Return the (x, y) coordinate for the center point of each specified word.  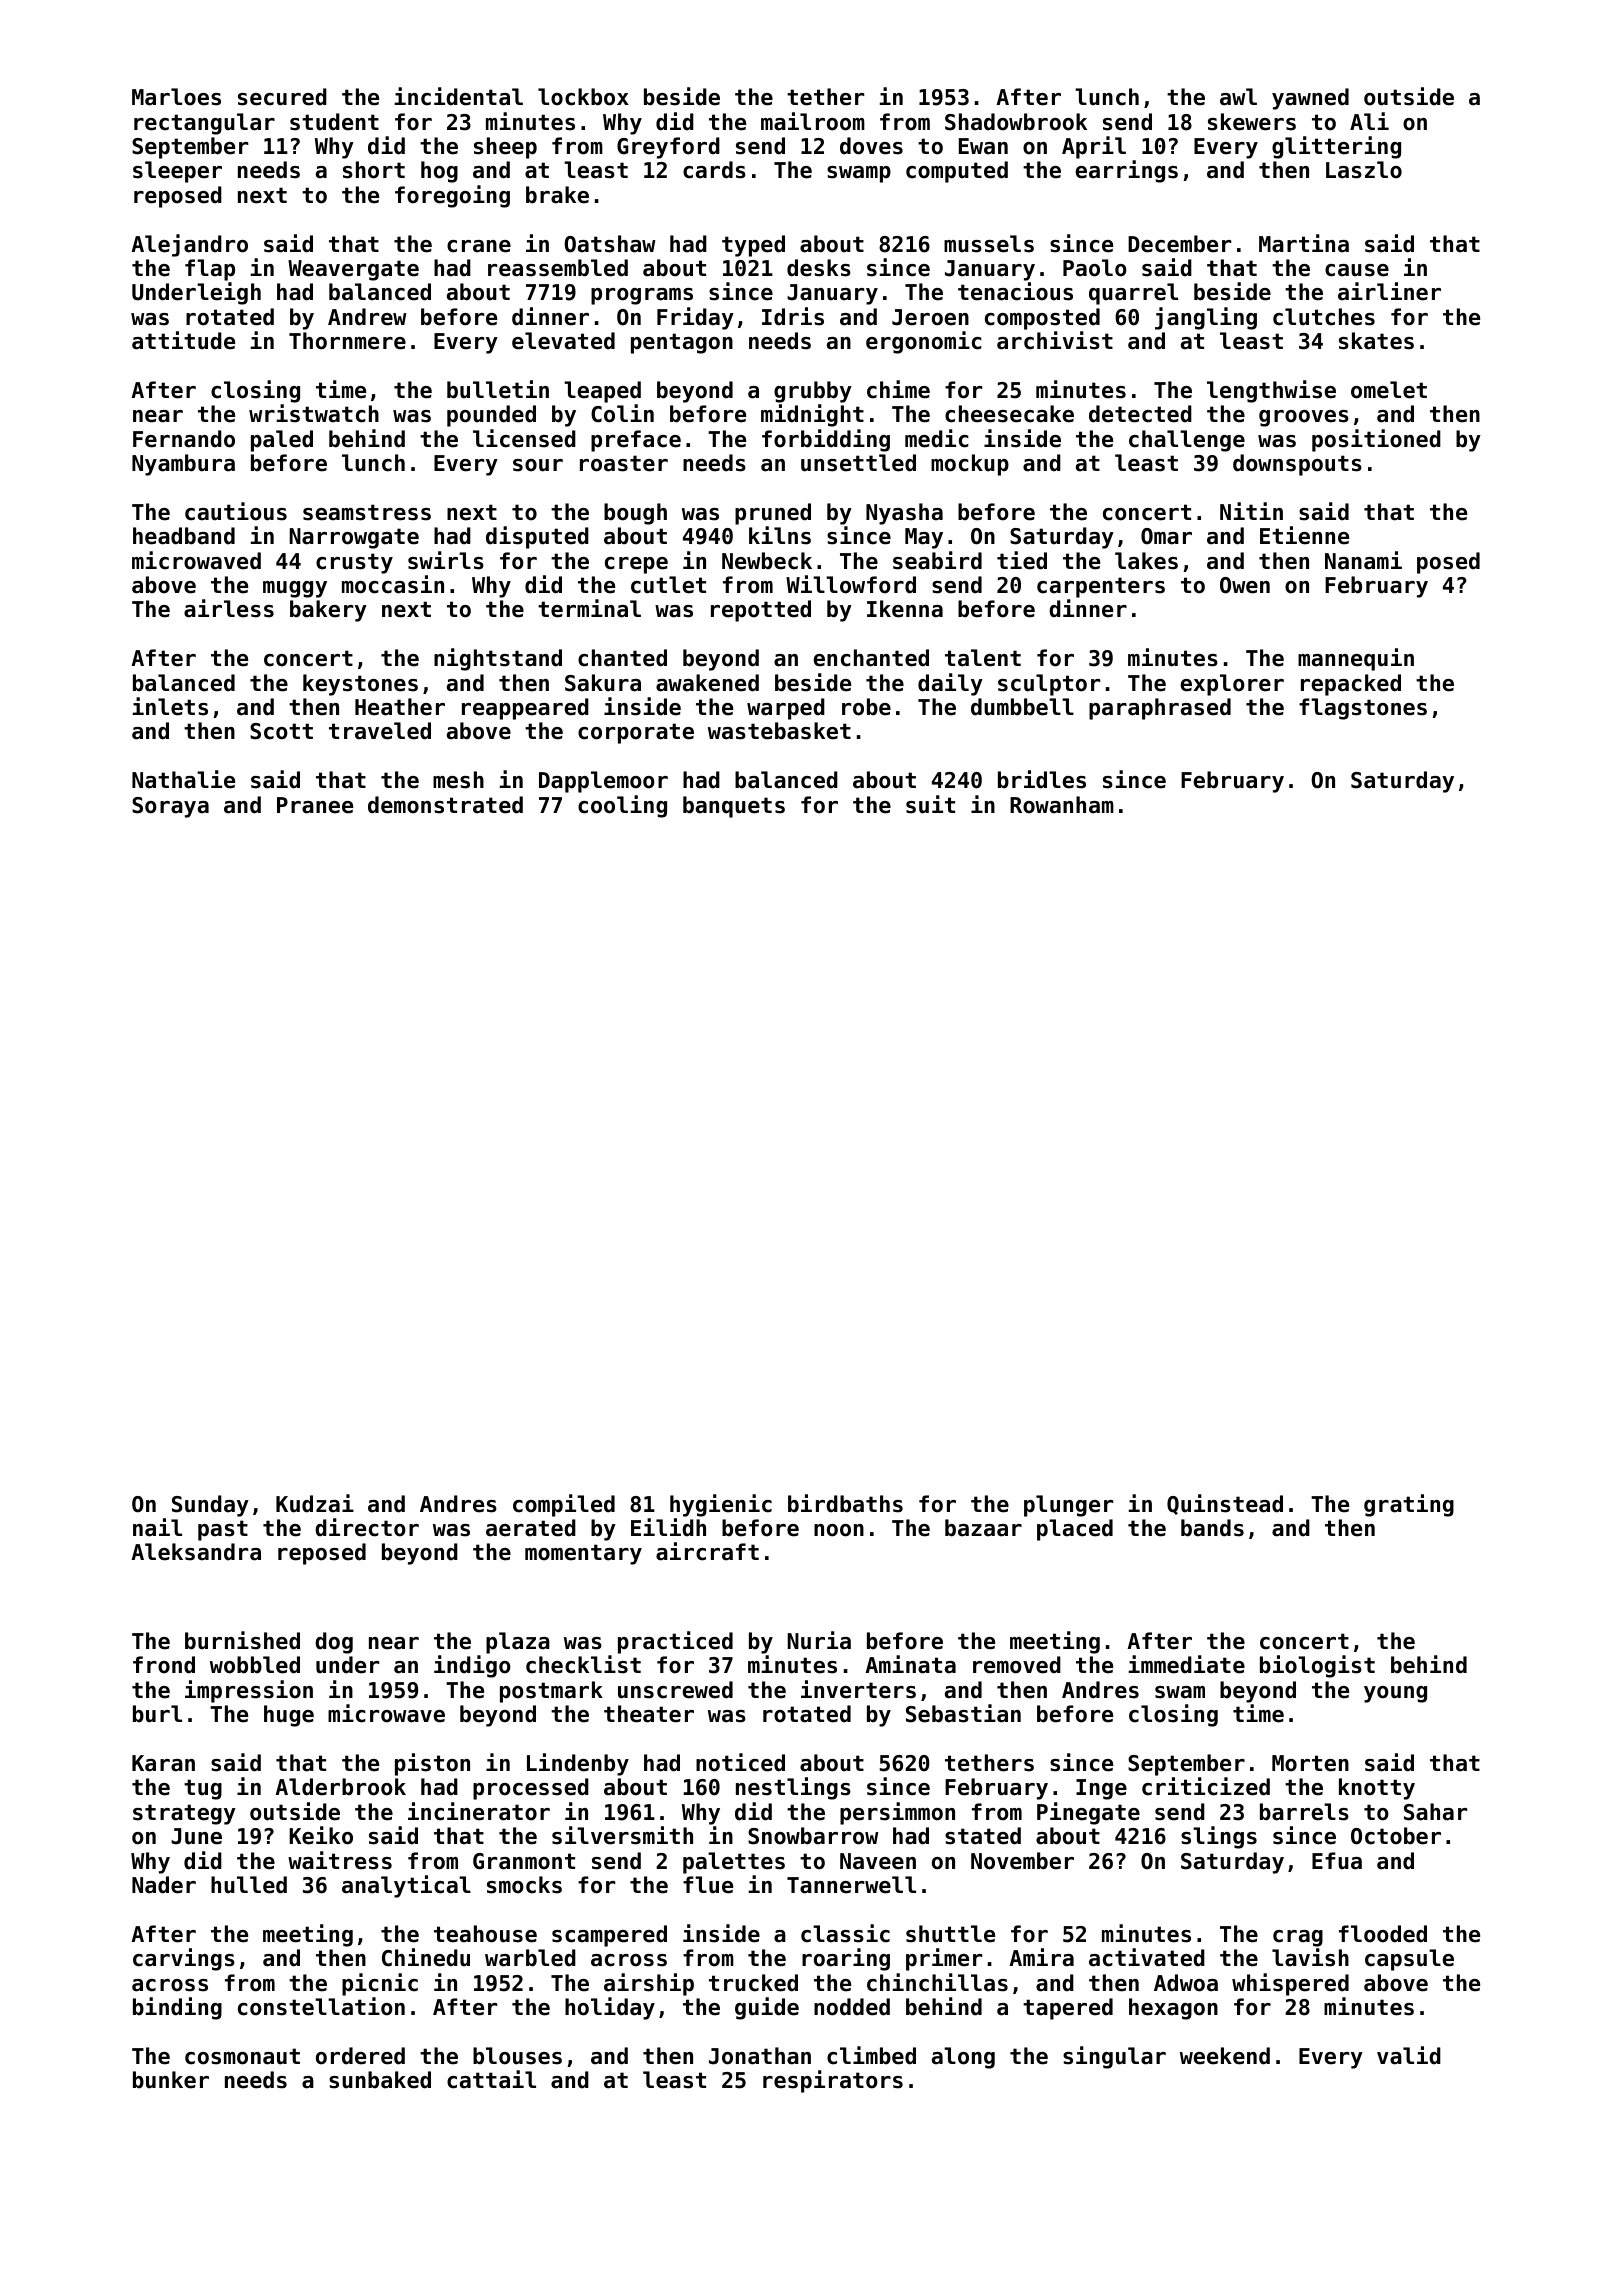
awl (1238, 97)
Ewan (983, 146)
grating (1409, 1505)
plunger (1068, 1506)
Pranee (315, 805)
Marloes (176, 97)
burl (157, 1714)
